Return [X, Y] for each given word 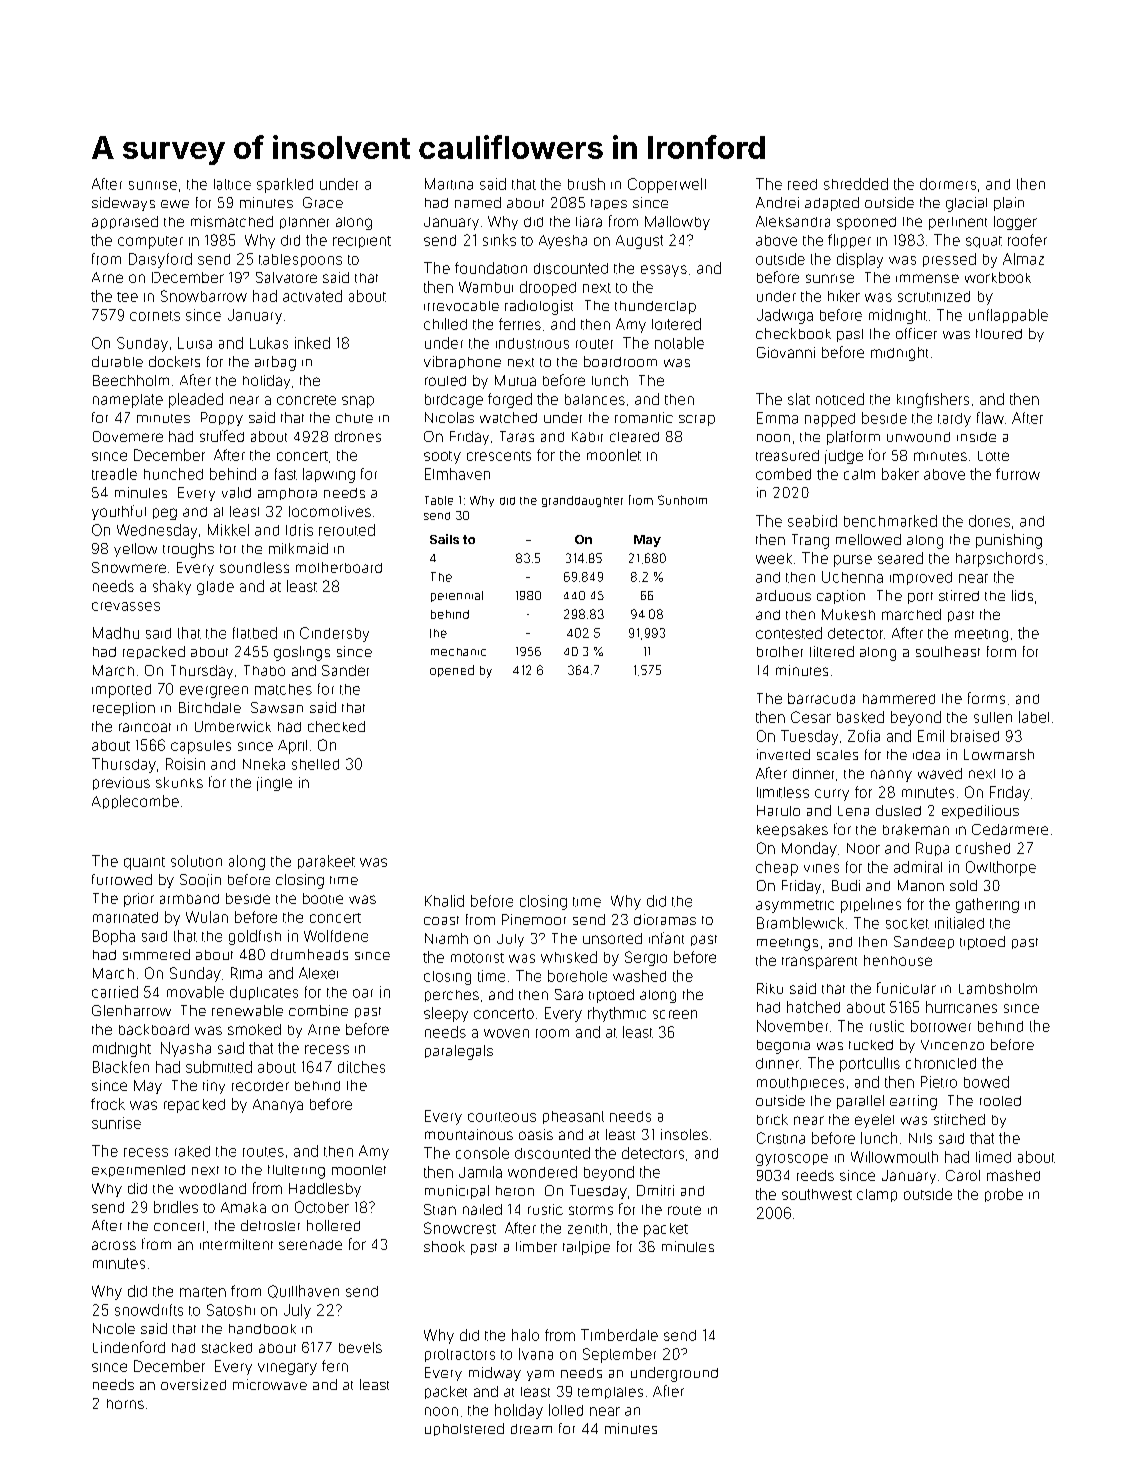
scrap [697, 420]
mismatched [232, 221]
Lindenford [129, 1347]
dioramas [665, 919]
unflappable [1008, 316]
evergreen [214, 692]
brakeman [916, 829]
